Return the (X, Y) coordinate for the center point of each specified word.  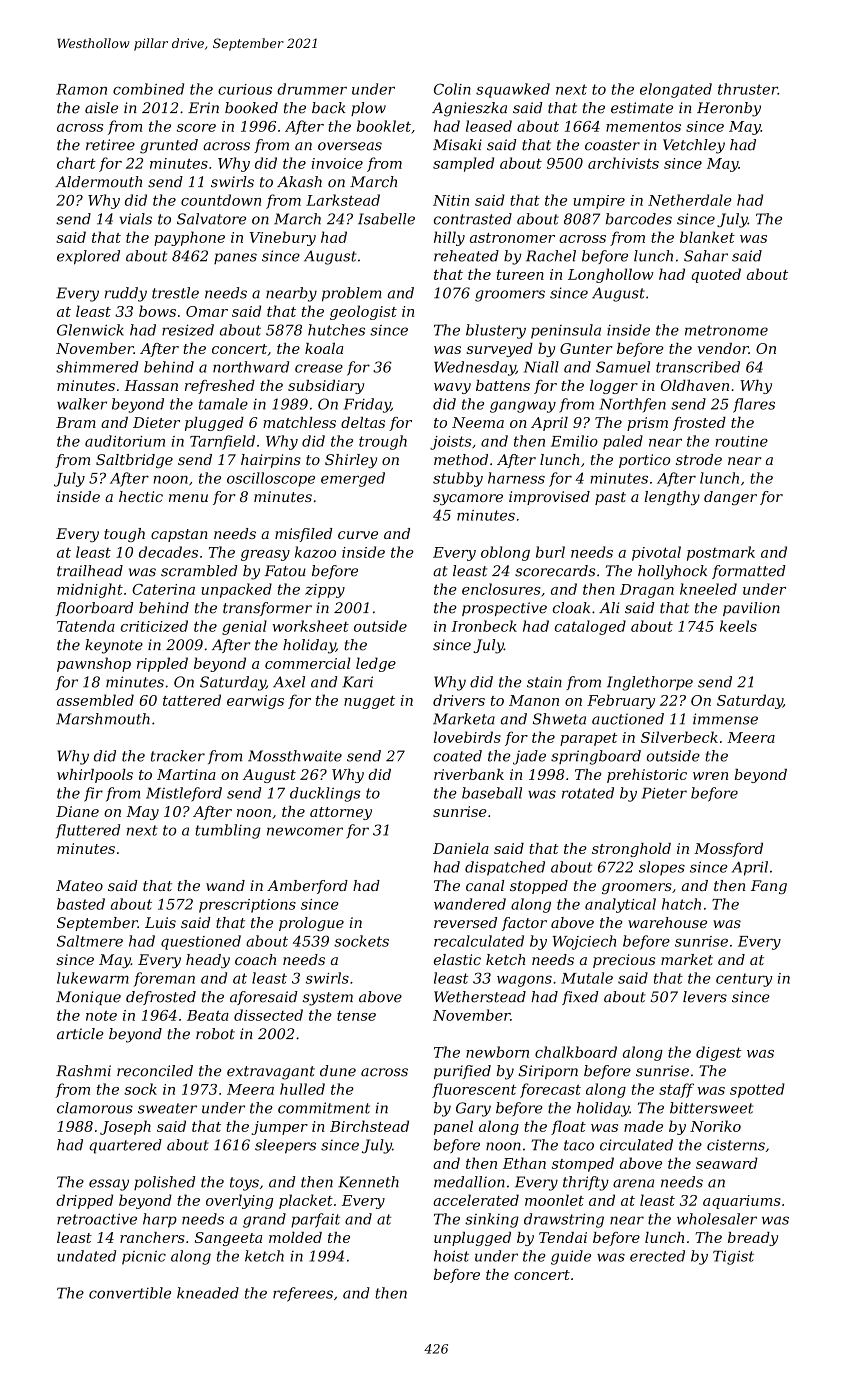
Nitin (451, 200)
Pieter (664, 793)
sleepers (285, 1146)
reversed (465, 922)
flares (754, 405)
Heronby (729, 109)
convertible (130, 1293)
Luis (160, 922)
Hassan (151, 385)
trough (383, 442)
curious (245, 89)
